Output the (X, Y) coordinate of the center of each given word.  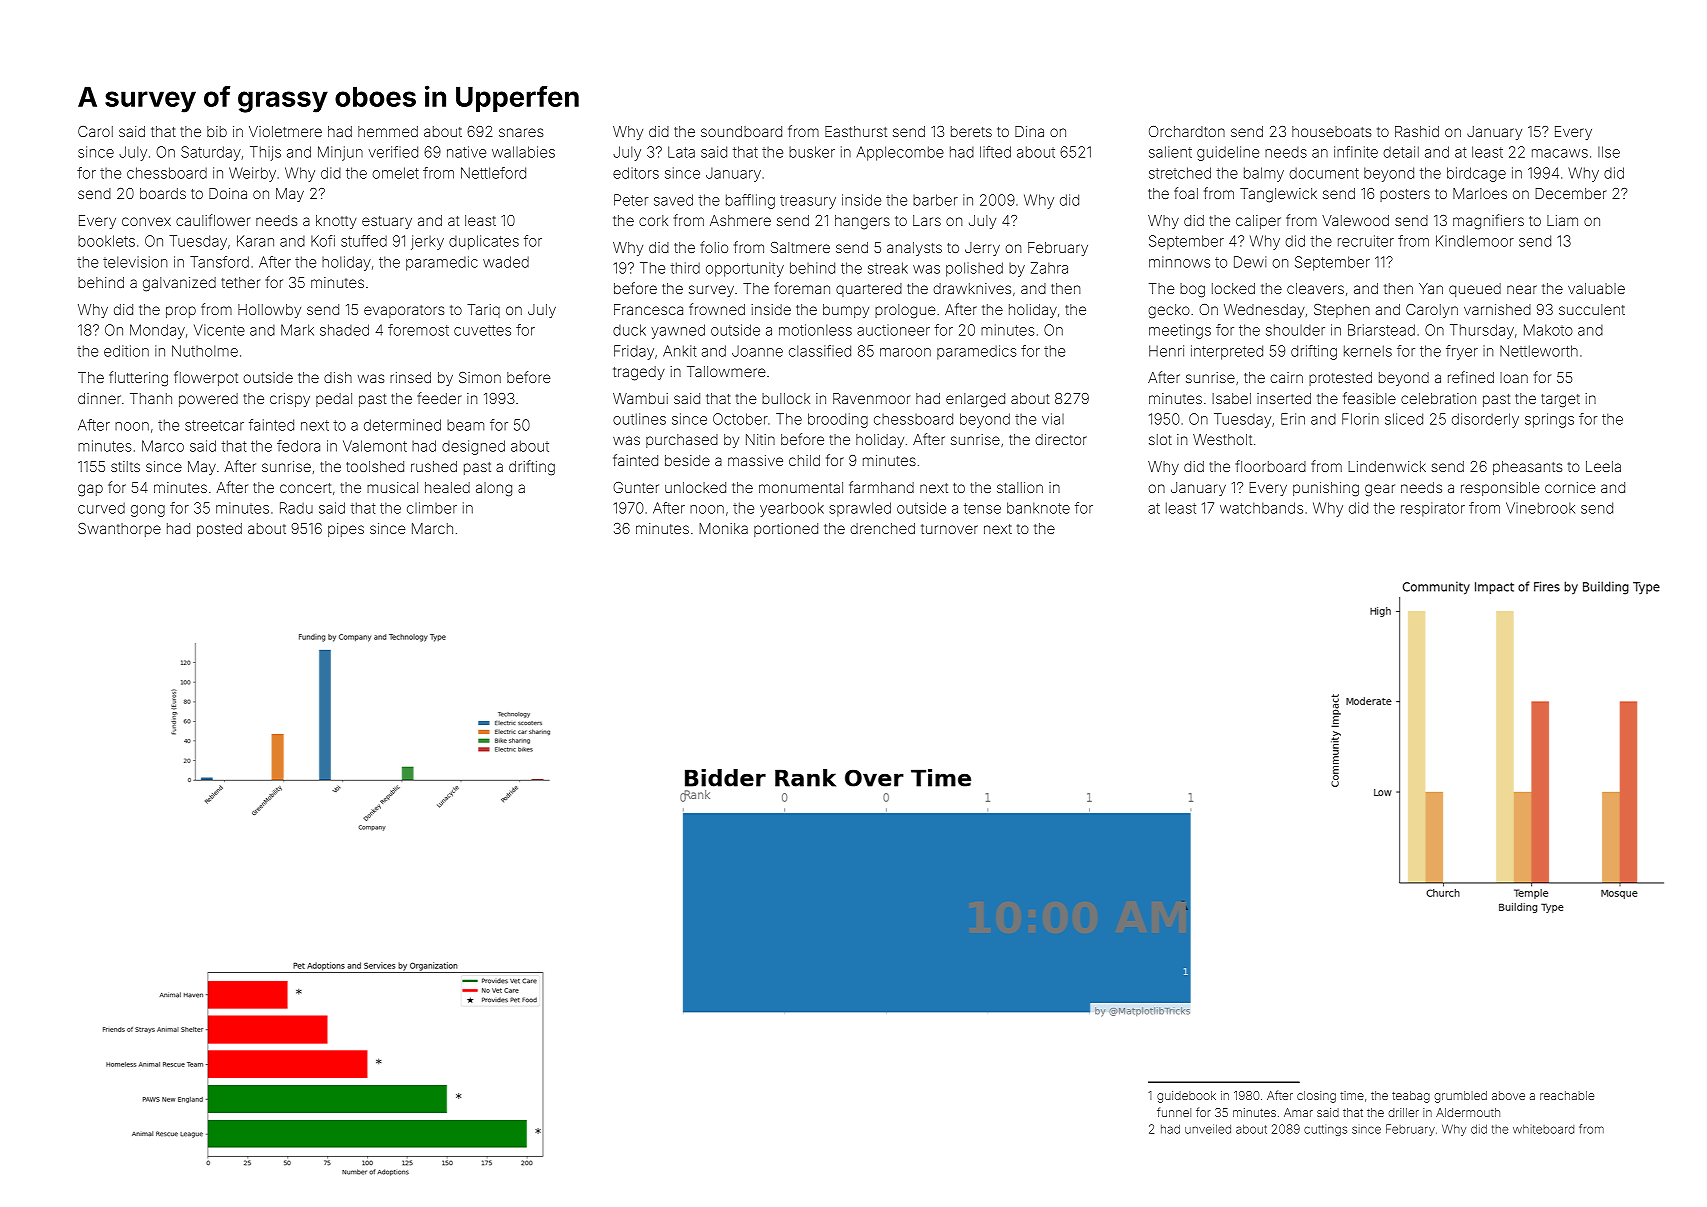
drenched (882, 528)
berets (971, 131)
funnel (1174, 1112)
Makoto (1548, 330)
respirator (1433, 509)
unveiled (1208, 1129)
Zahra (1049, 268)
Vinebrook (1540, 508)
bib (217, 131)
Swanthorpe (119, 530)
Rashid (1417, 131)
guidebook (1186, 1097)
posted (219, 530)
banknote (1038, 508)
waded (506, 262)
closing (1316, 1097)
